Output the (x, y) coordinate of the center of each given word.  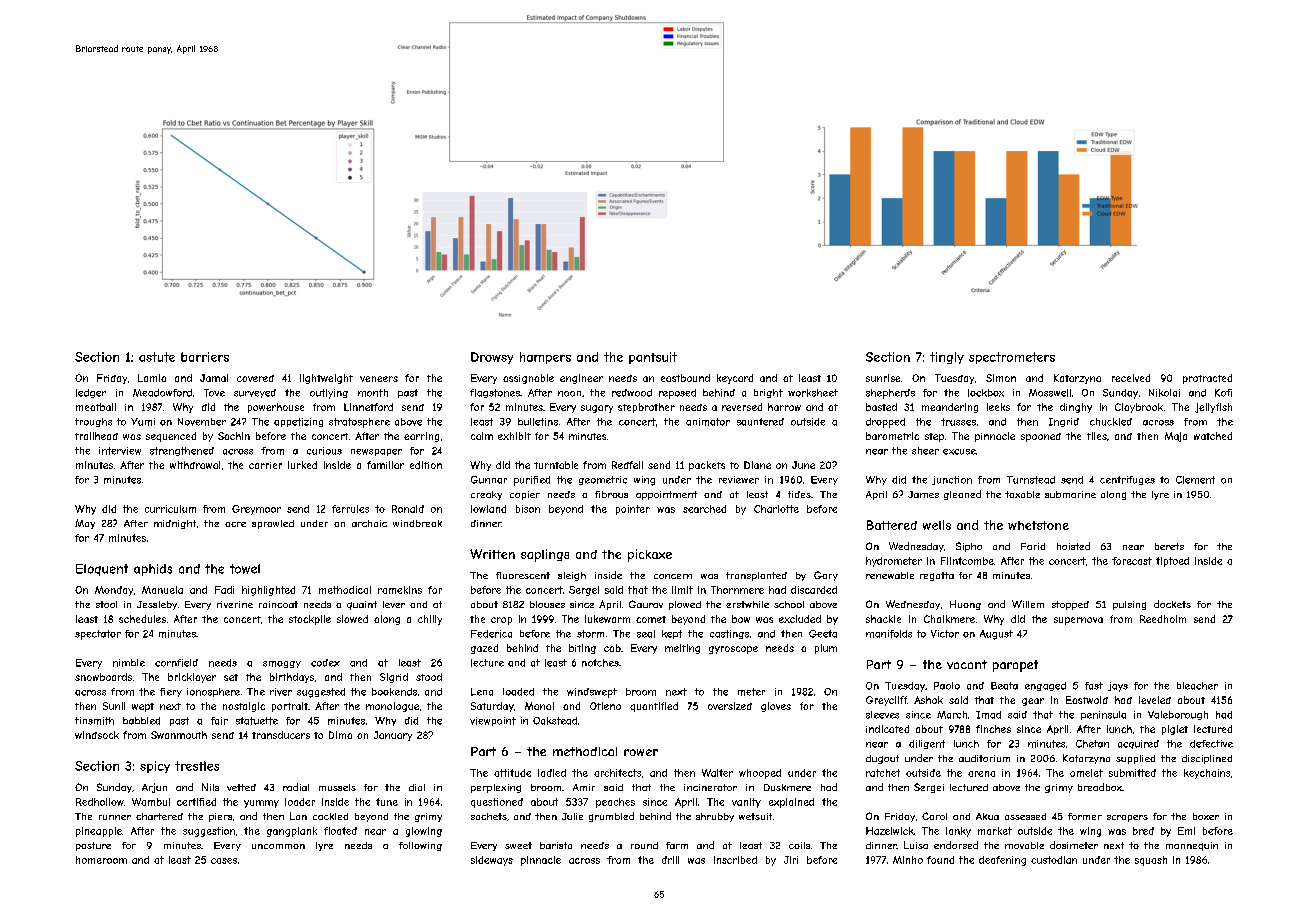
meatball (96, 407)
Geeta (823, 634)
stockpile (310, 620)
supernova (1078, 621)
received (1131, 378)
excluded (800, 619)
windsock (97, 735)
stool (106, 604)
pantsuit (653, 358)
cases (224, 861)
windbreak (417, 523)
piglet (1175, 730)
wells (937, 525)
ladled (552, 773)
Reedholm (1163, 619)
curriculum (170, 509)
